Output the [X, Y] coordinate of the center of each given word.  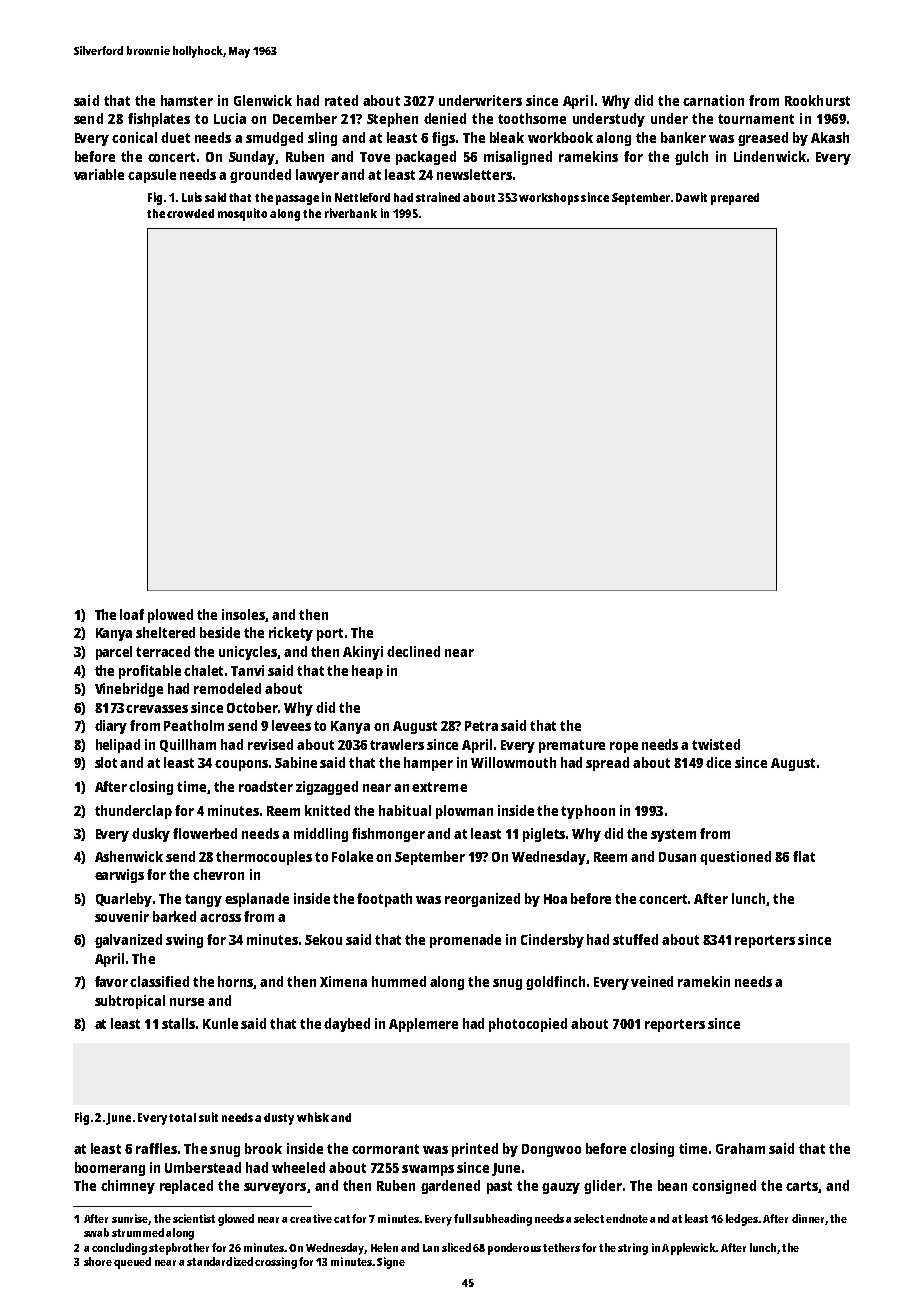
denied [445, 118]
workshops [549, 199]
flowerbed [205, 833]
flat [804, 856]
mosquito [242, 214]
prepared [735, 199]
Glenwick [263, 100]
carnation [713, 100]
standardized [220, 1261]
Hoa [555, 899]
